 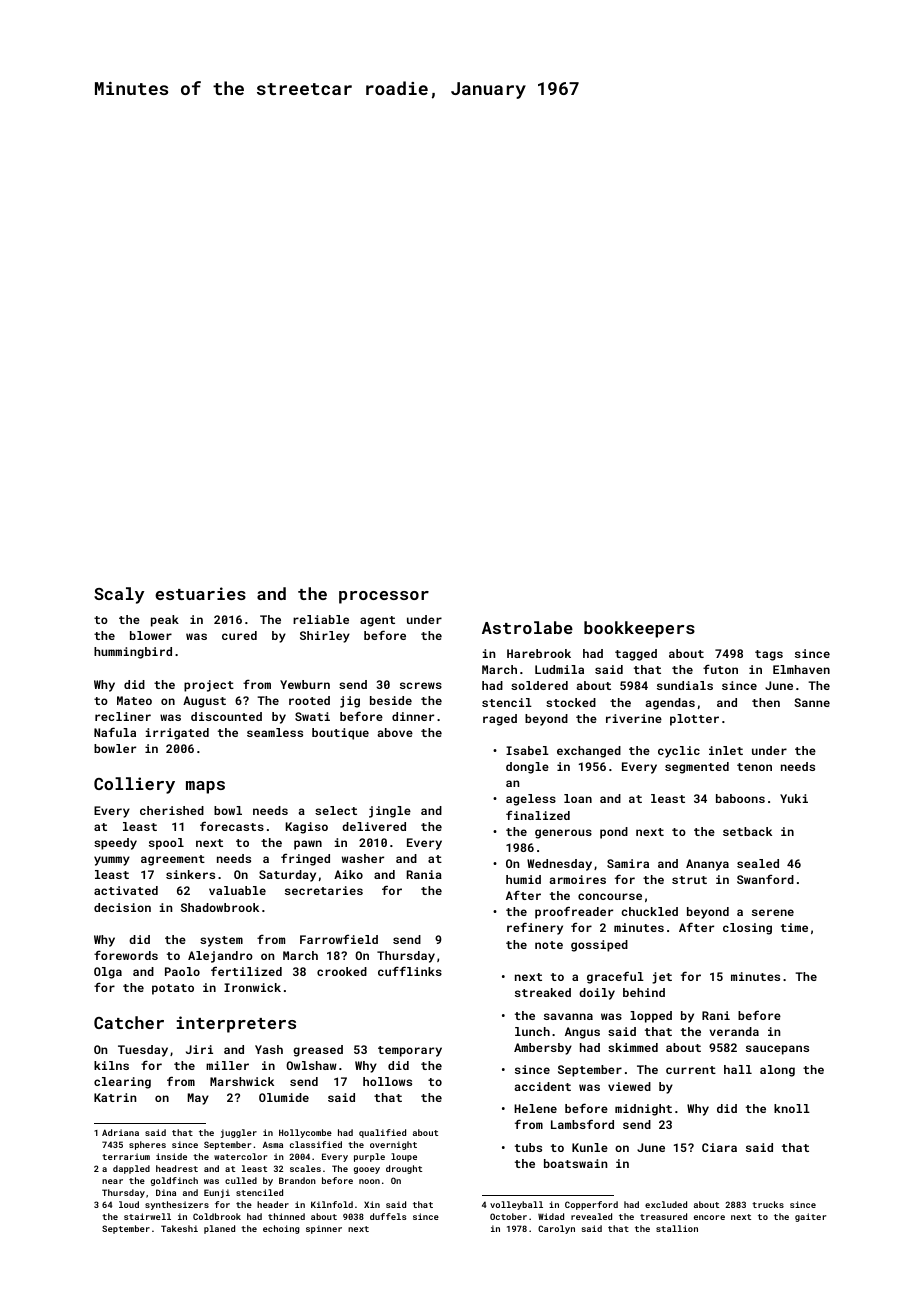 I want to click on estuaries, so click(x=200, y=593).
